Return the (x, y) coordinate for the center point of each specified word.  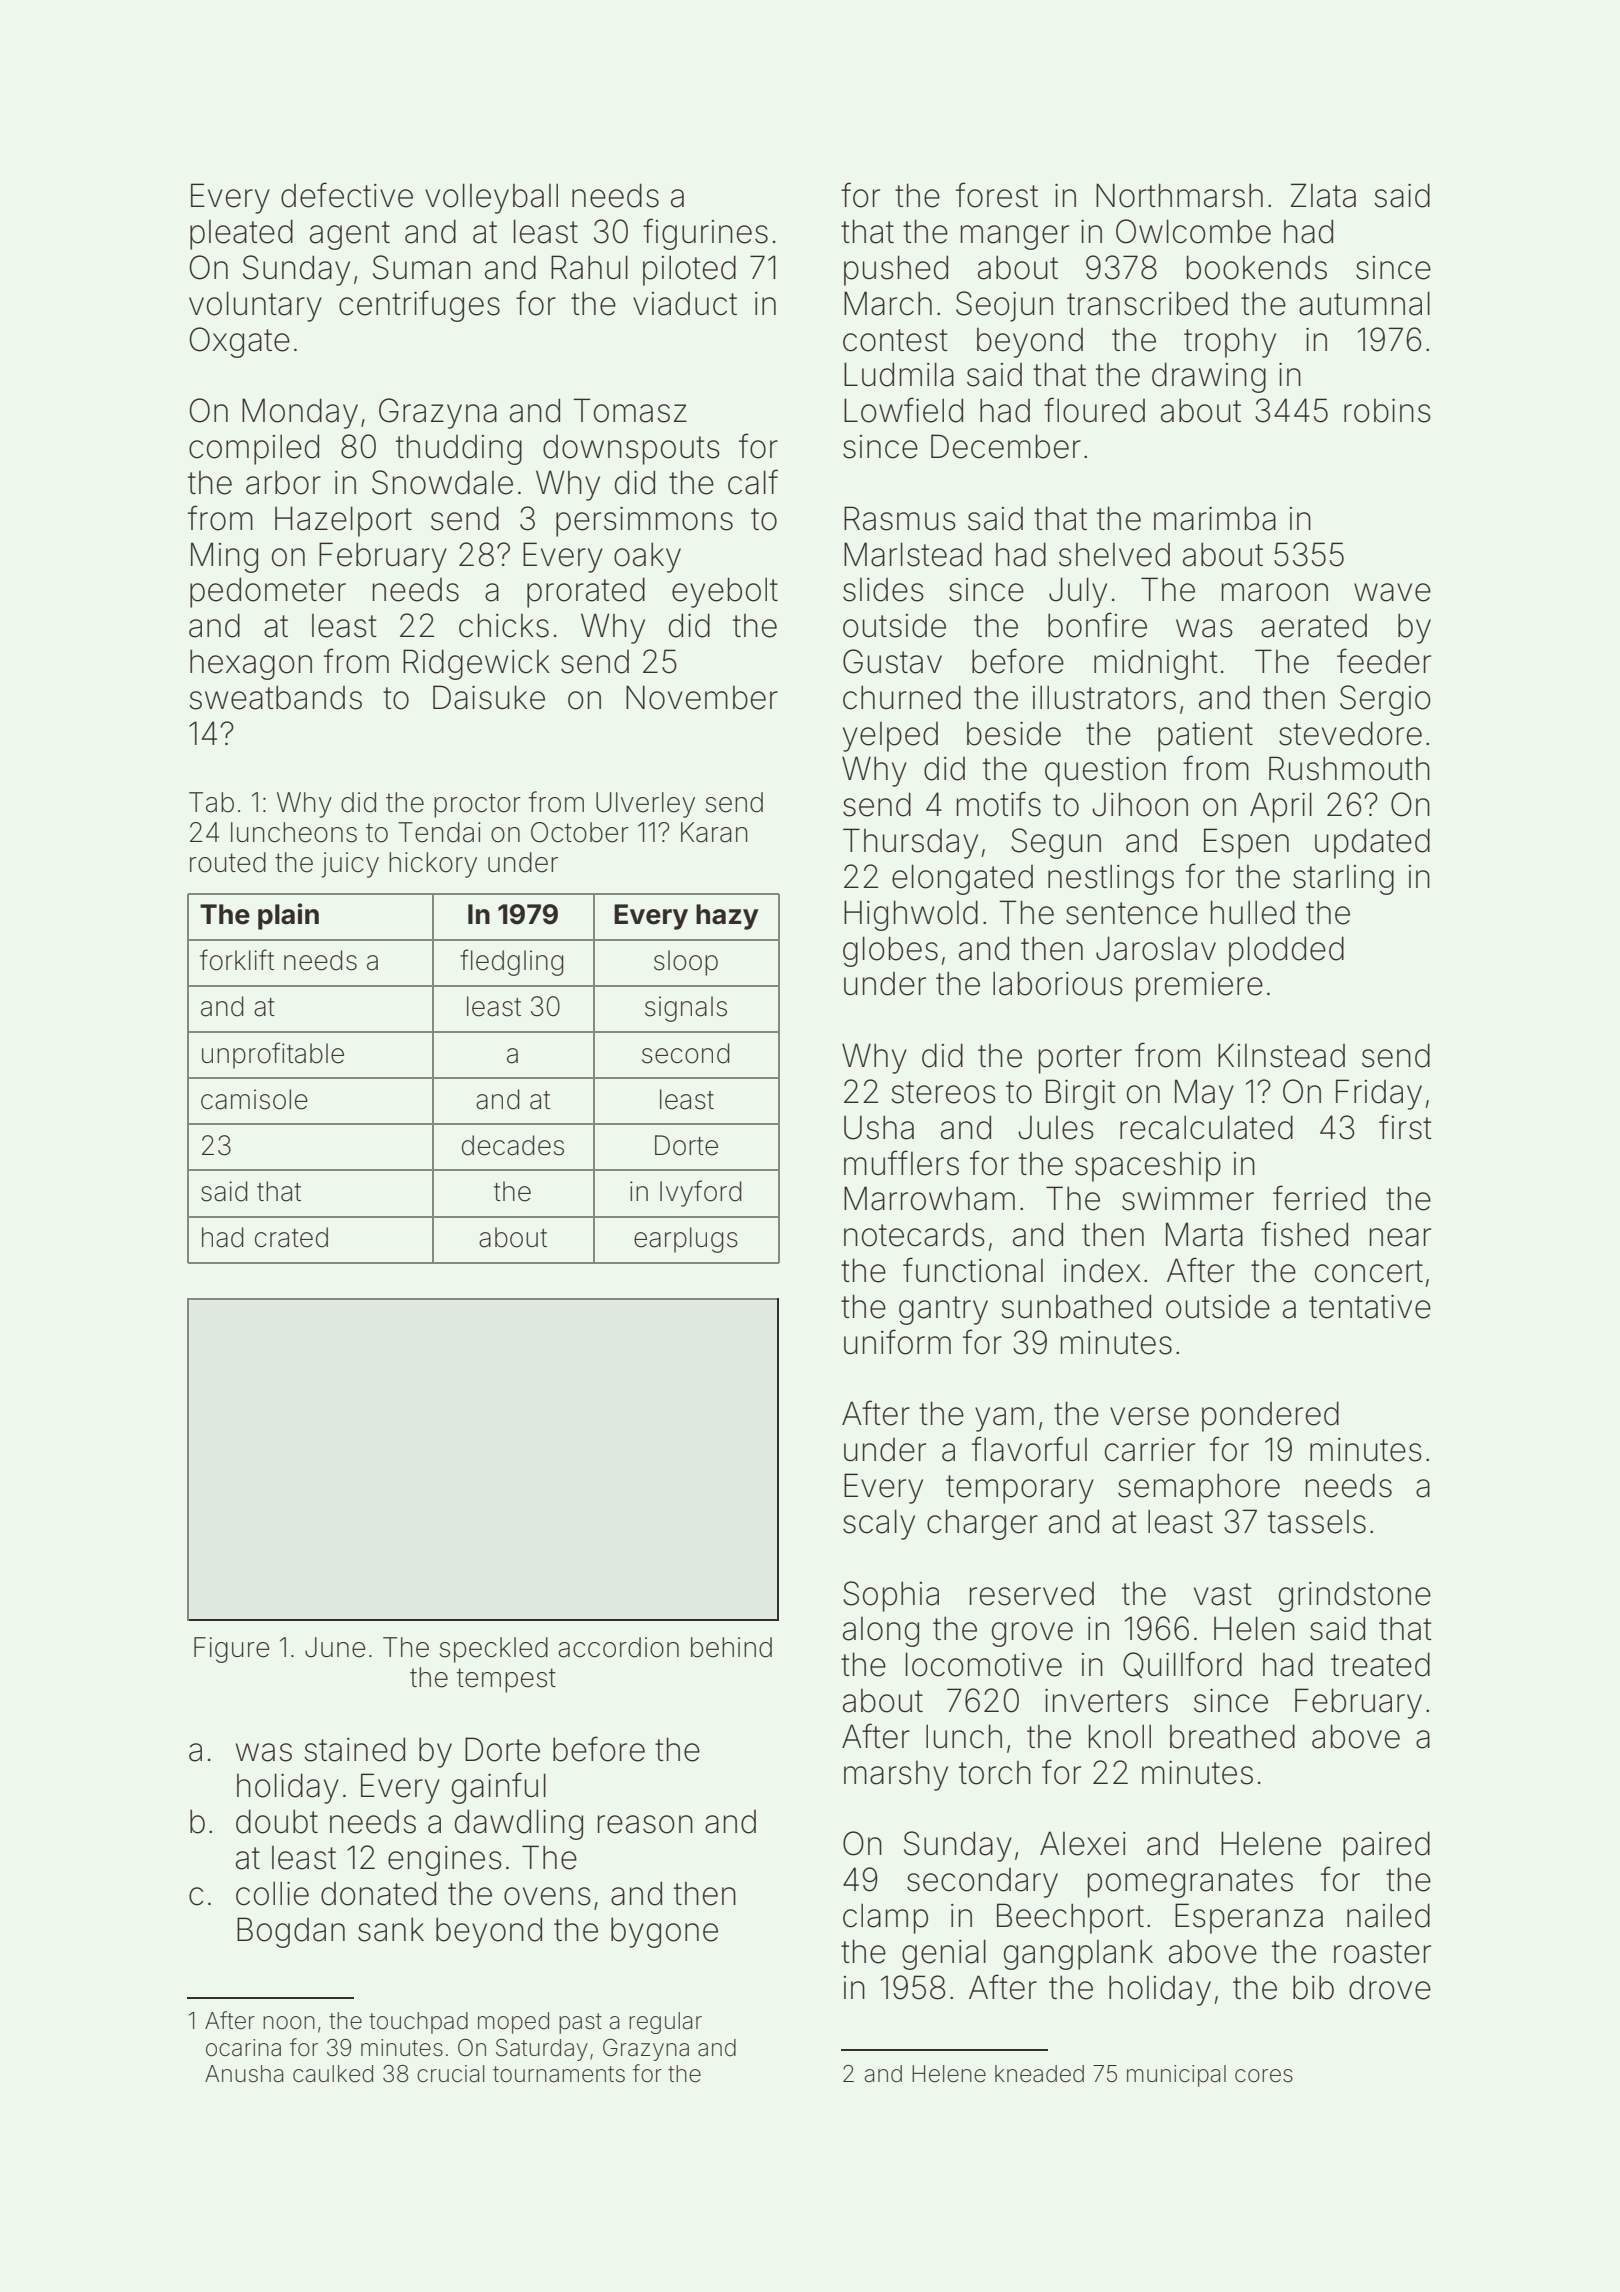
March (888, 303)
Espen (1246, 843)
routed (228, 862)
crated (291, 1237)
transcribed (1147, 303)
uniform (897, 1342)
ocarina (243, 2048)
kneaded (1039, 2074)
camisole (254, 1099)
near (1400, 1237)
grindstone (1355, 1597)
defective (347, 195)
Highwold (911, 915)
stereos (943, 1092)
